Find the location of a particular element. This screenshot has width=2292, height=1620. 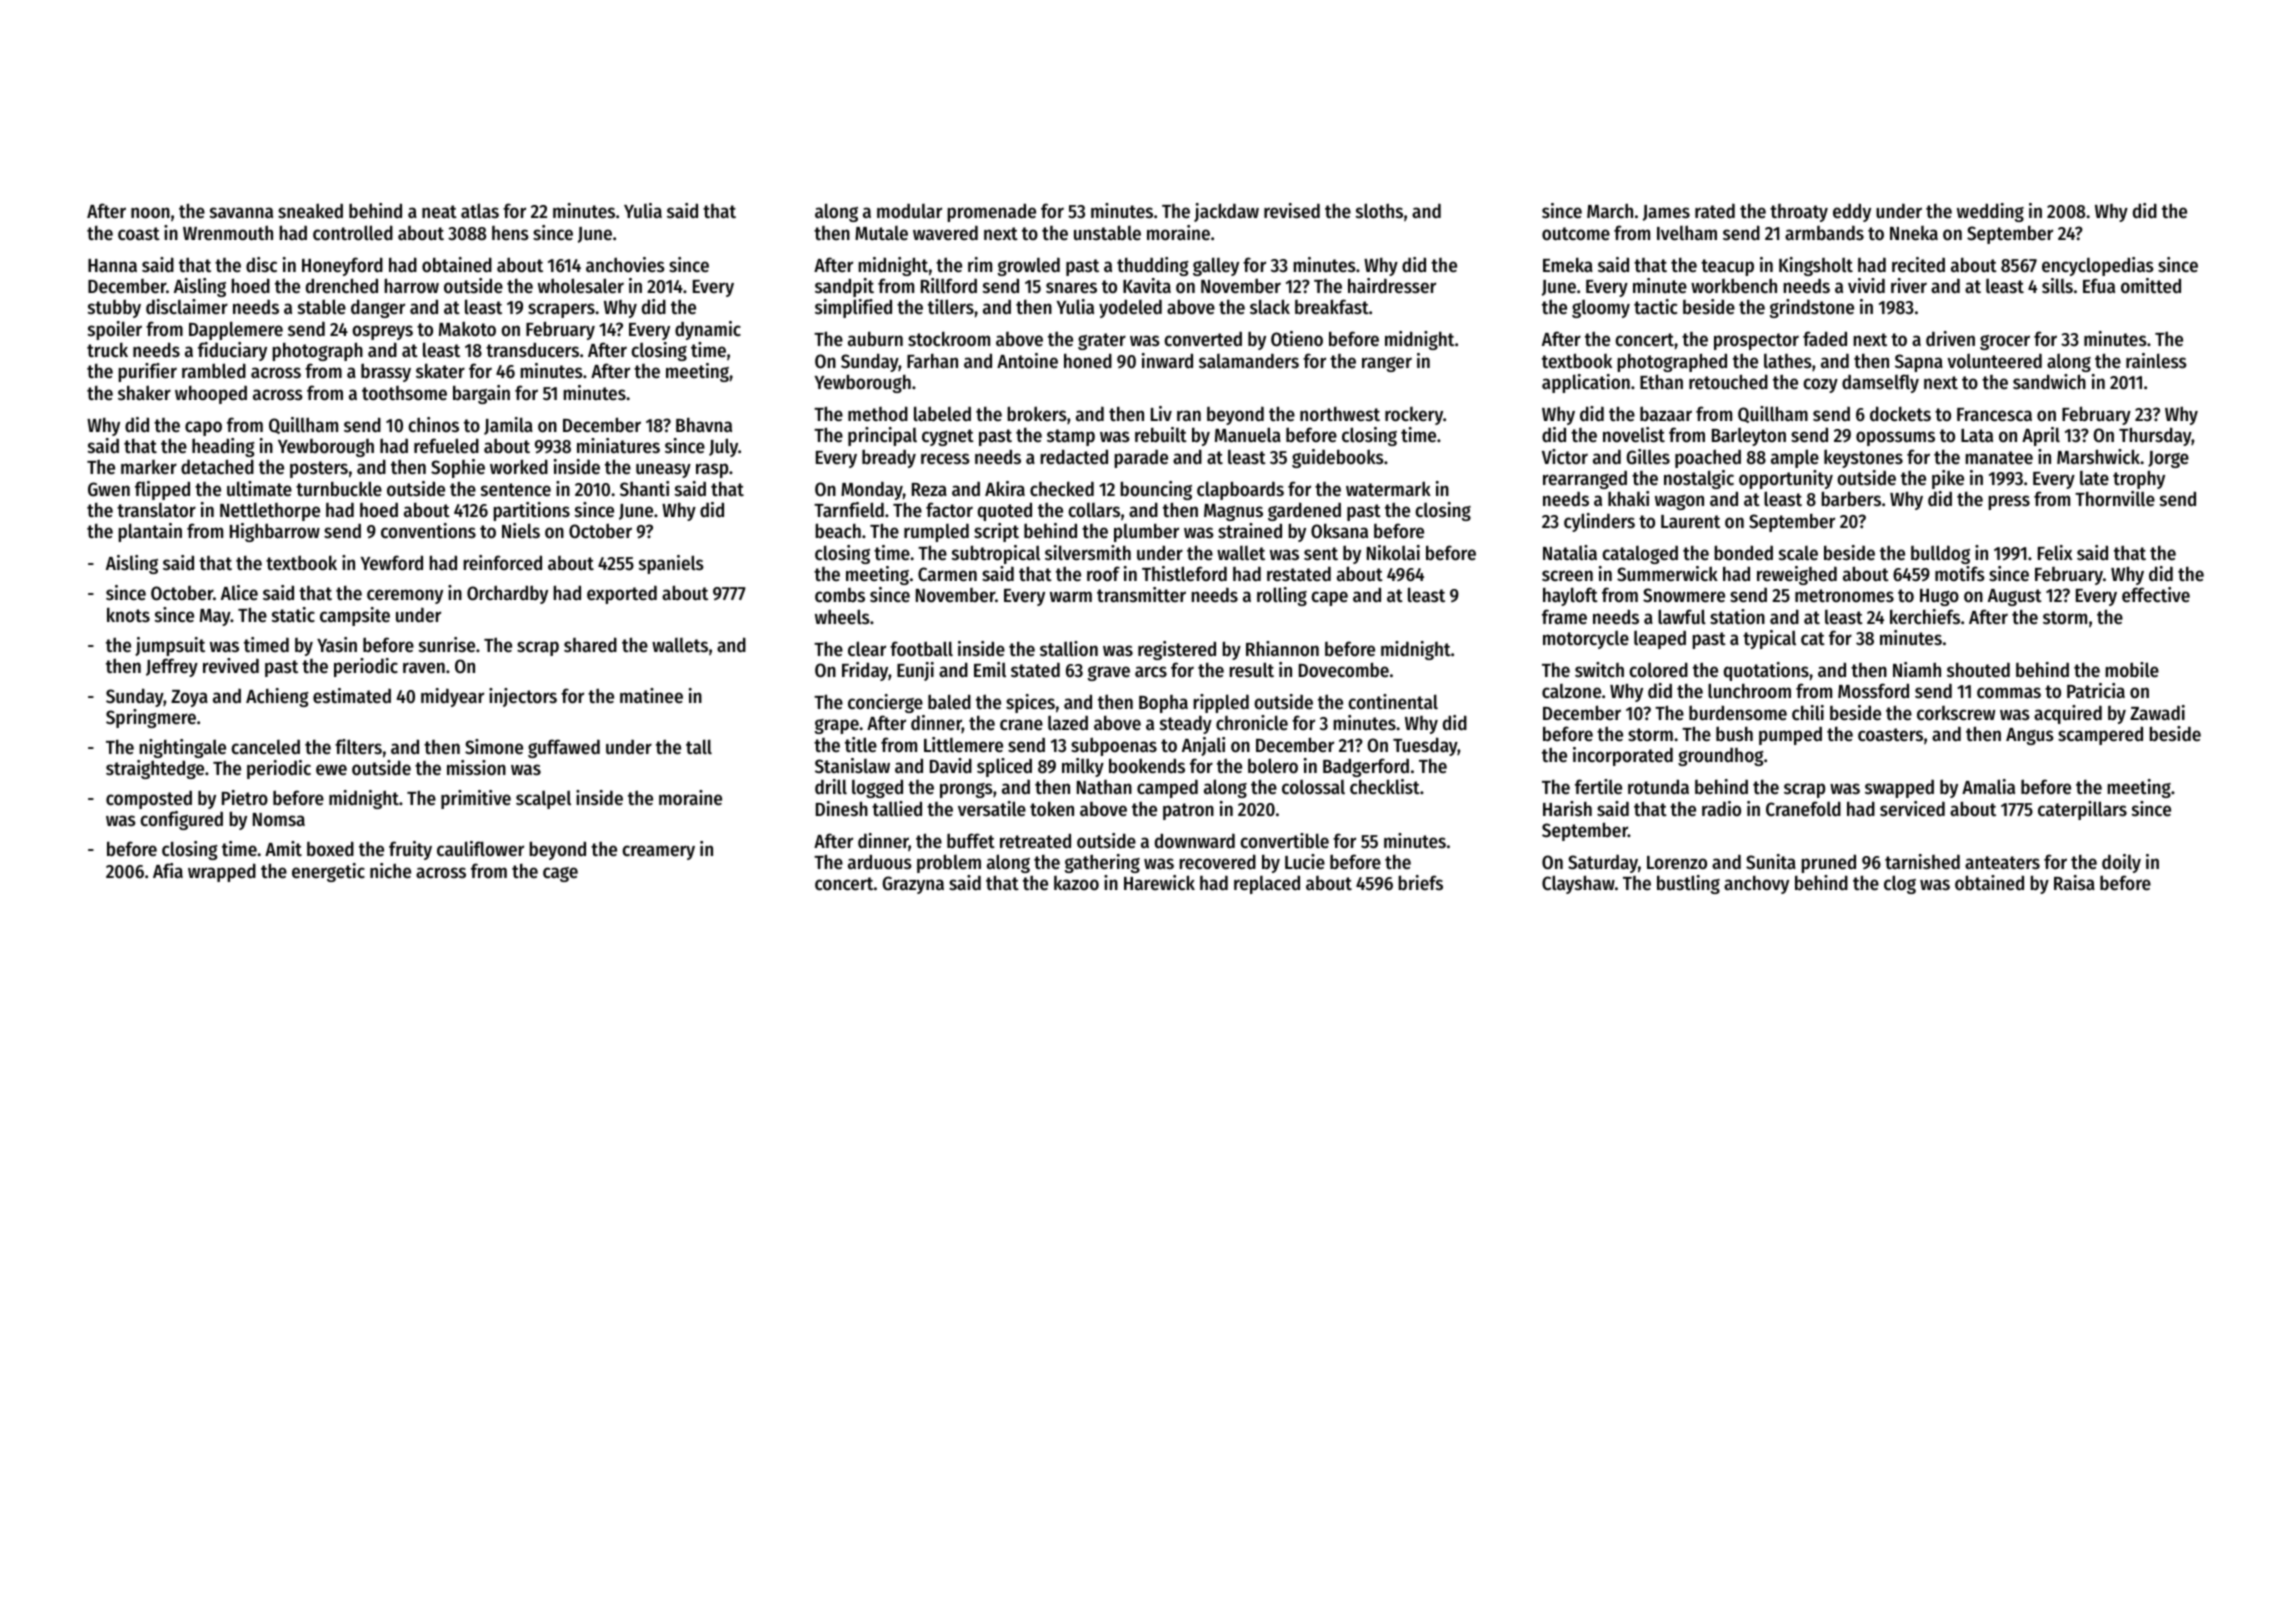

atlas is located at coordinates (480, 210).
